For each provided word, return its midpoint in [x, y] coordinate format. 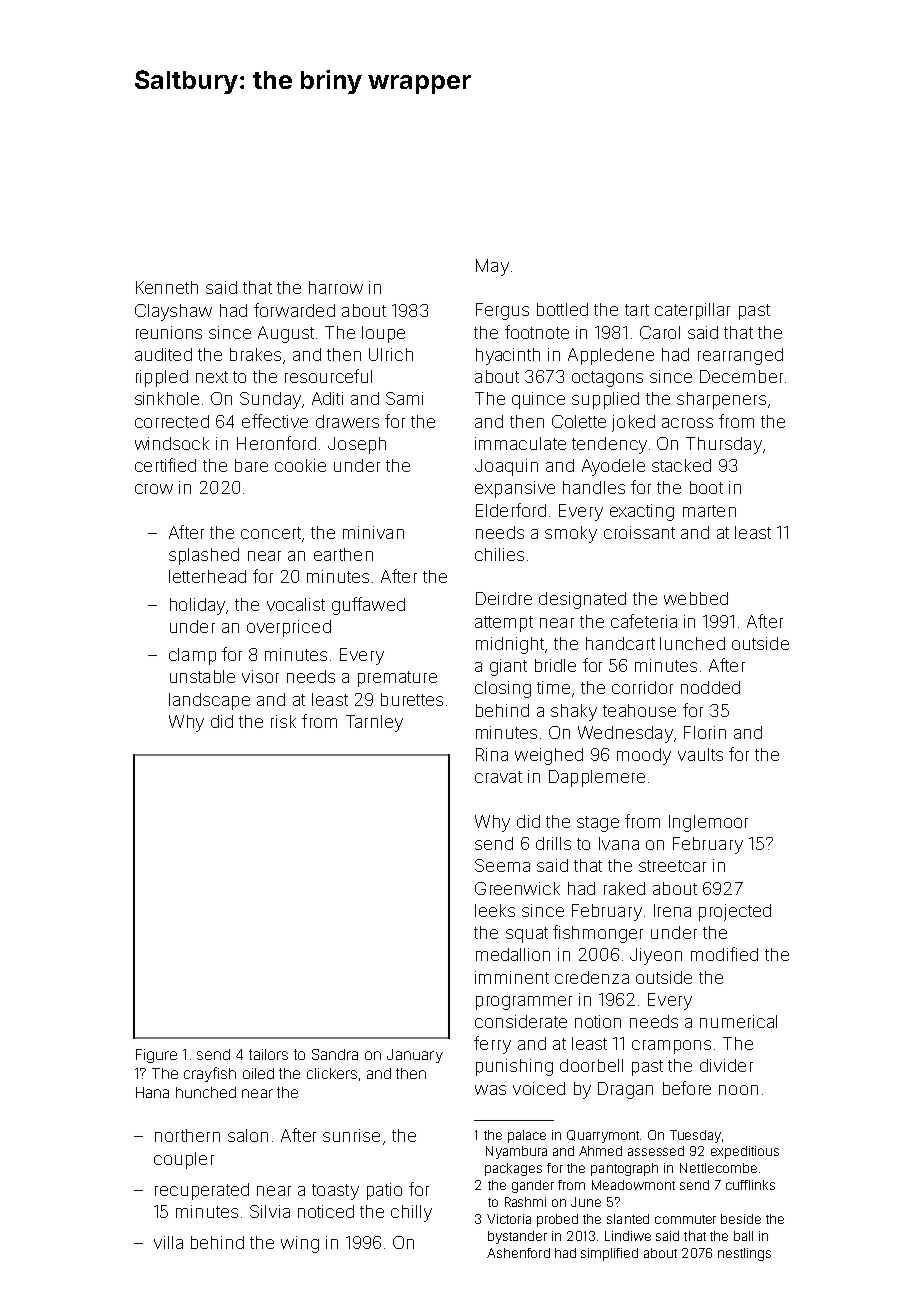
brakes [255, 354]
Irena [672, 910]
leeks [495, 910]
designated [582, 600]
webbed [696, 598]
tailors [268, 1054]
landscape [209, 701]
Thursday [724, 445]
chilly [411, 1213]
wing [300, 1244]
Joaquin [506, 467]
